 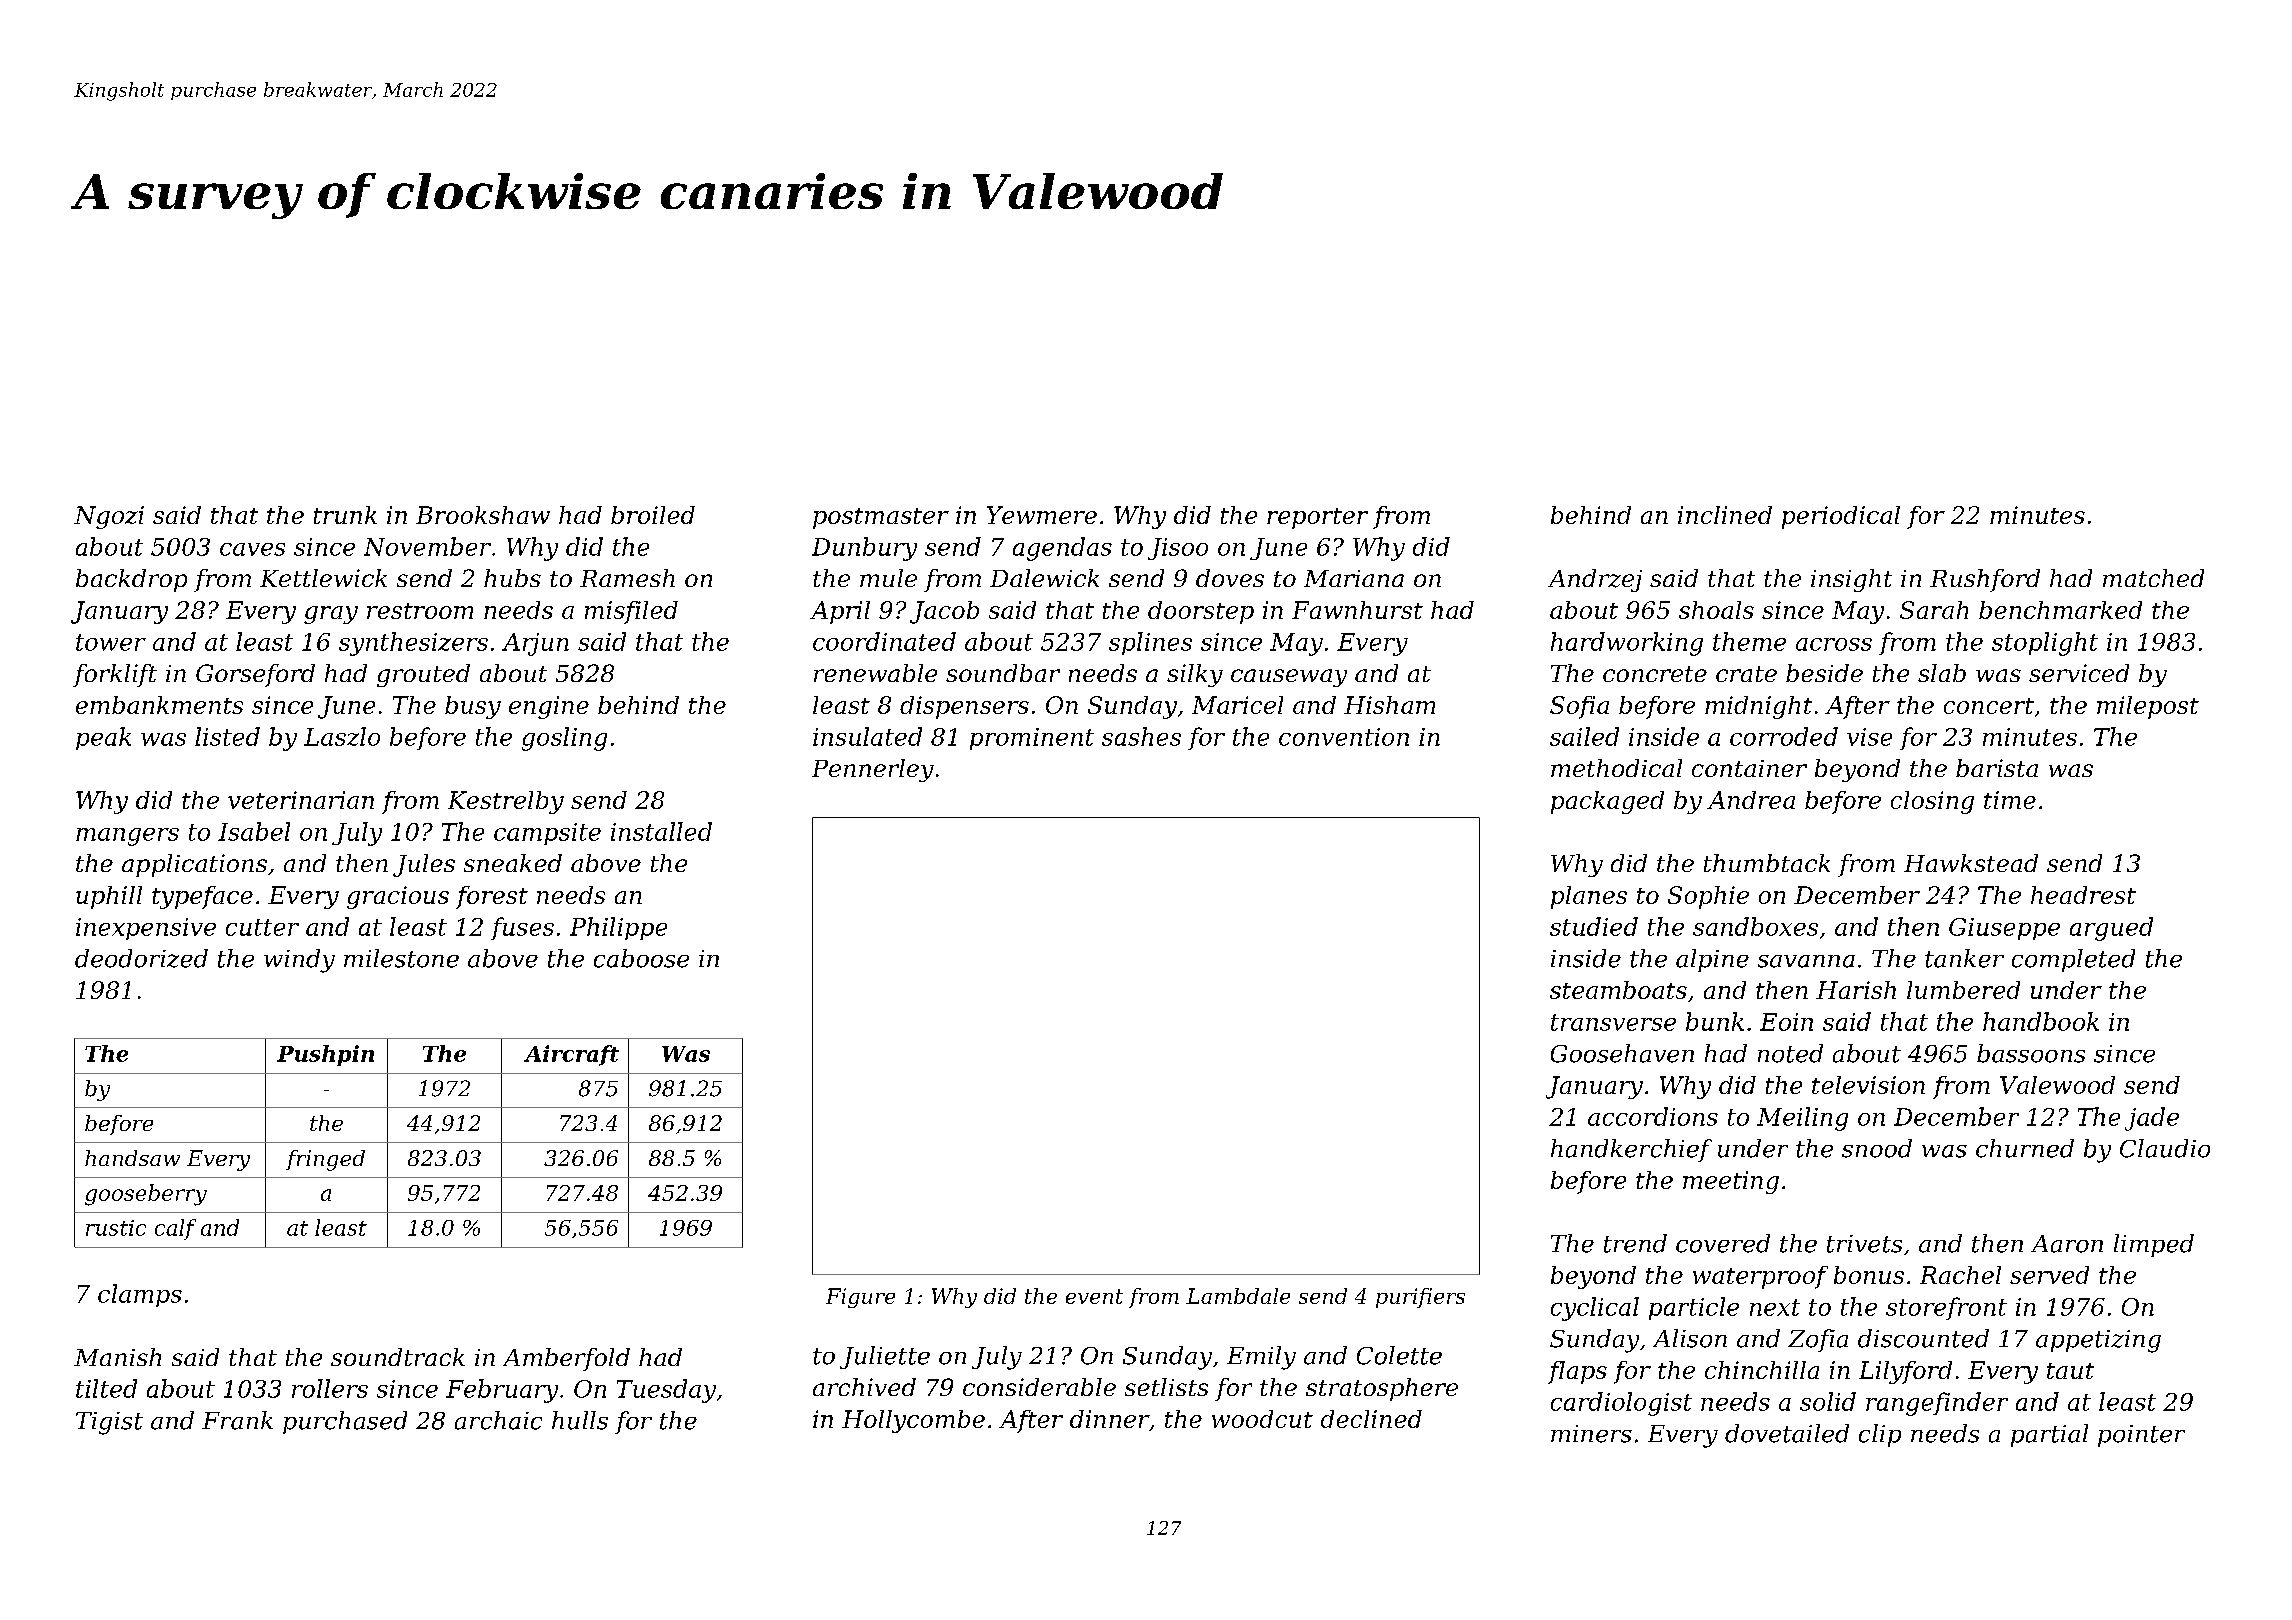 I want to click on silky, so click(x=1195, y=675).
